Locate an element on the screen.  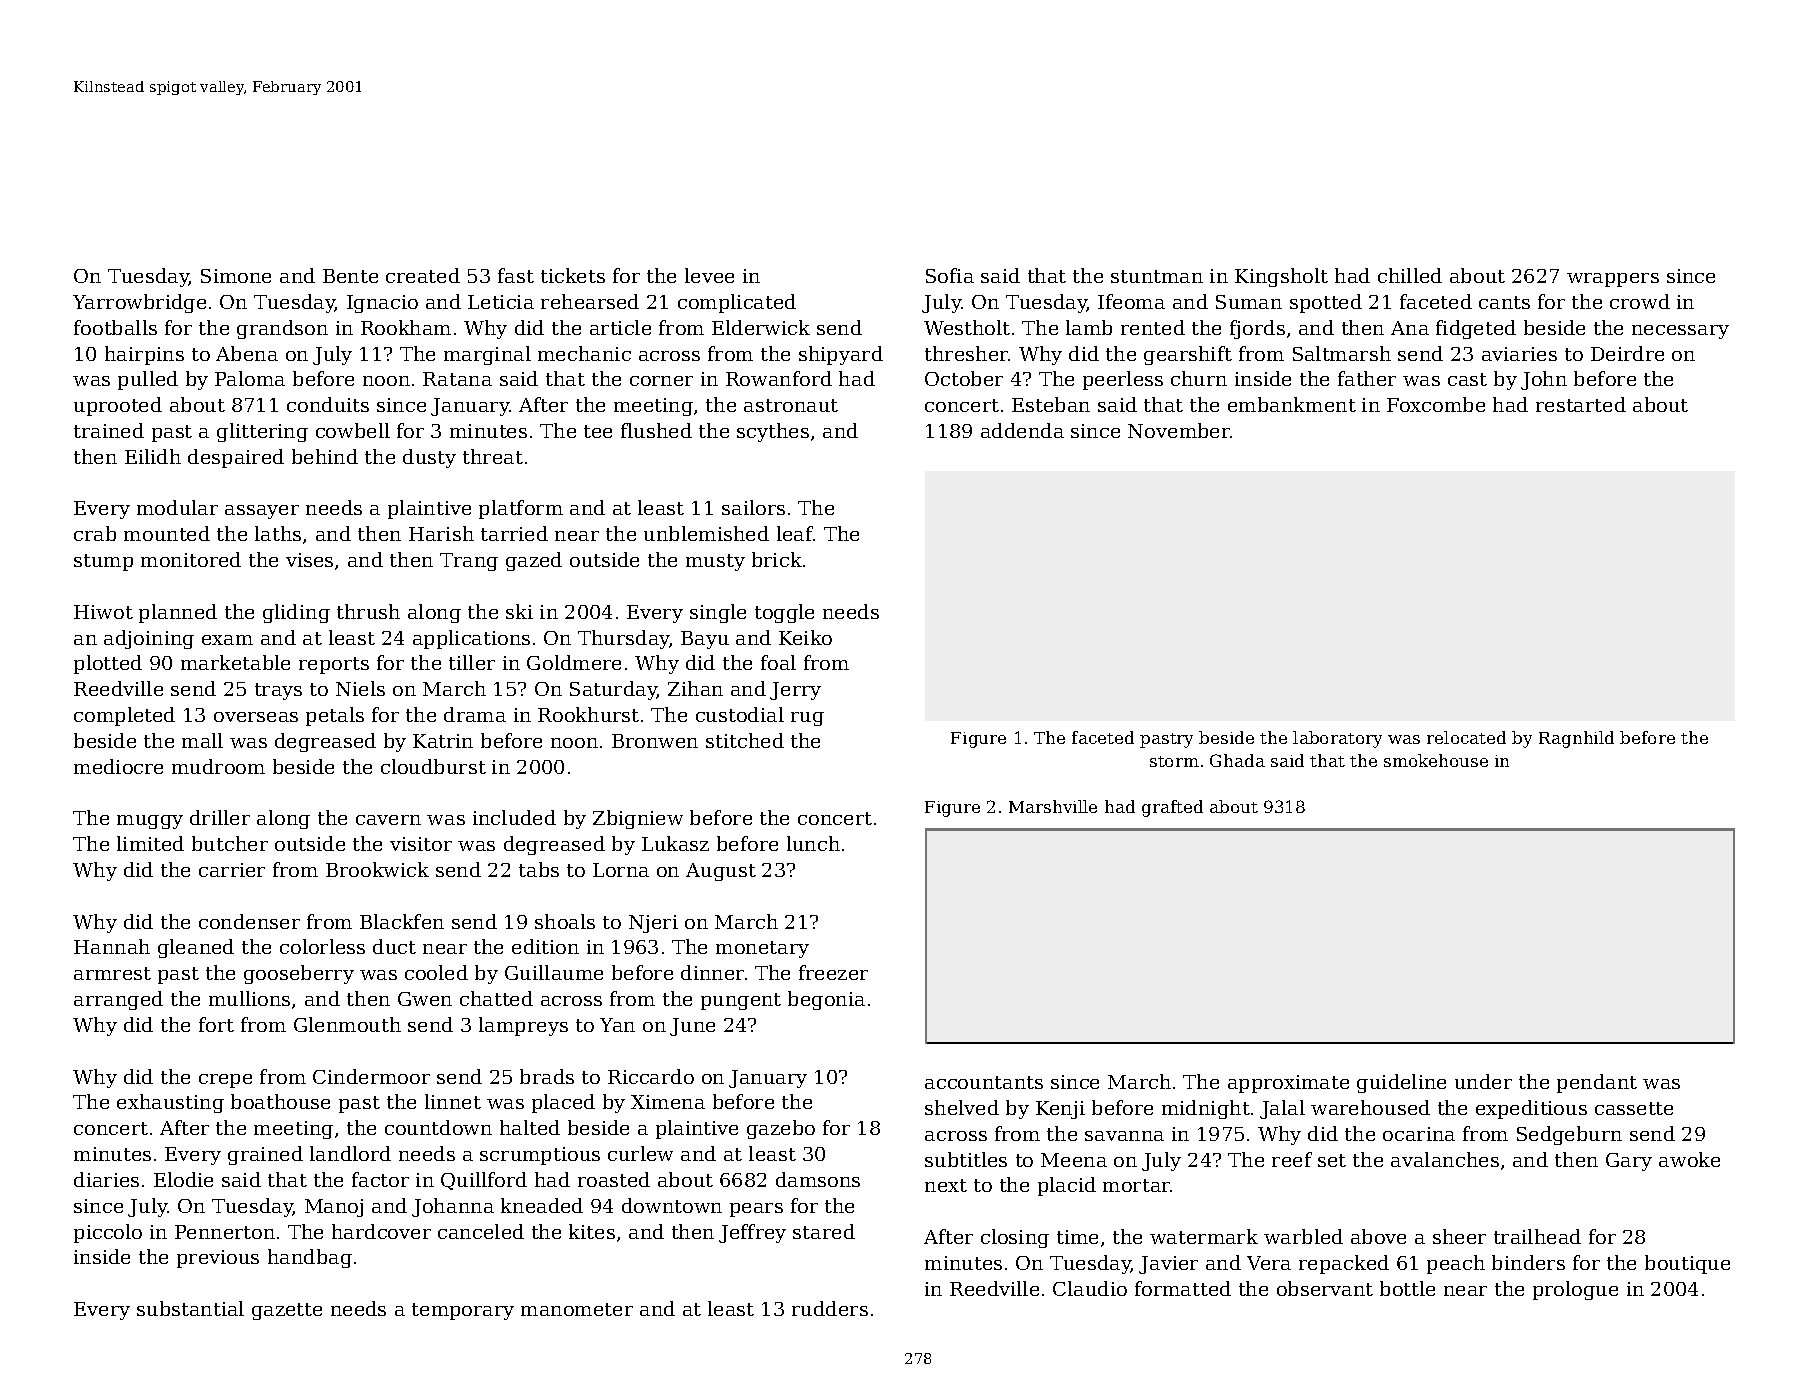
substantial is located at coordinates (190, 1308).
